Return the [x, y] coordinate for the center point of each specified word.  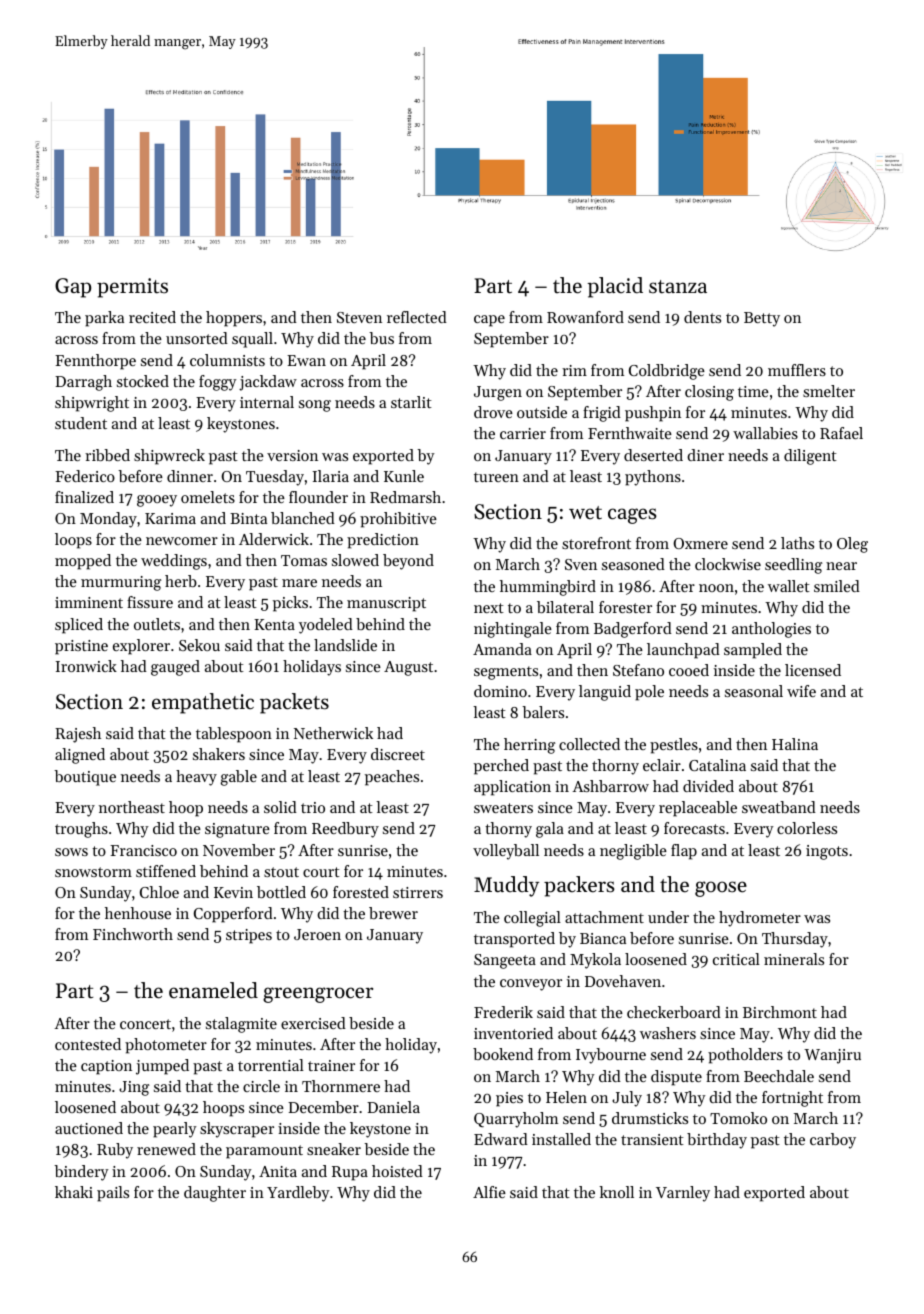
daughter [215, 1194]
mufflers [797, 370]
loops [73, 541]
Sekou [199, 645]
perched [501, 767]
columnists [227, 360]
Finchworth [133, 934]
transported [514, 940]
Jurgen [498, 393]
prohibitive [398, 520]
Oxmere [700, 543]
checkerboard [674, 1012]
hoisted [397, 1171]
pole [649, 693]
